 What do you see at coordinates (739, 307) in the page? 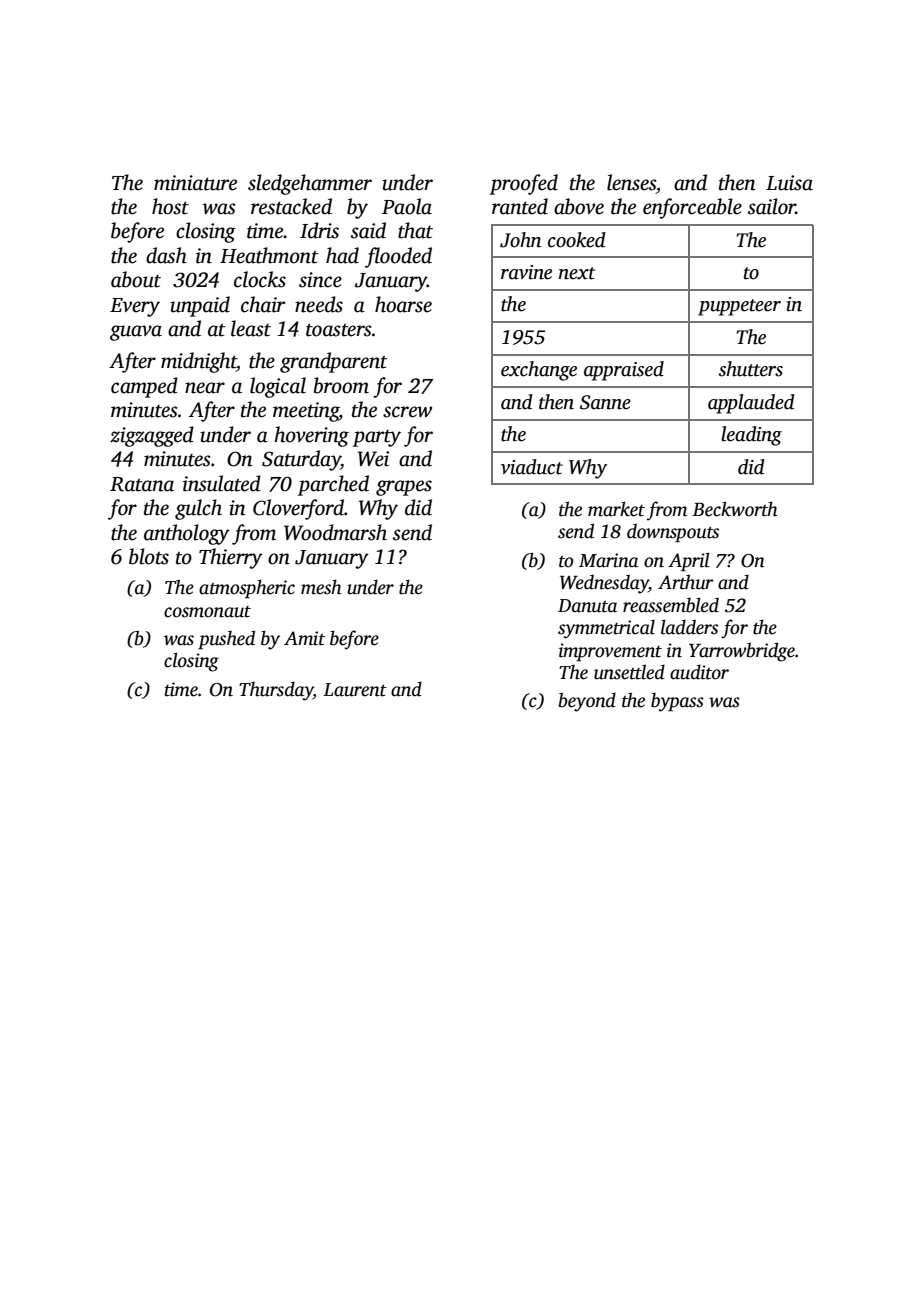
I see `puppeteer` at bounding box center [739, 307].
